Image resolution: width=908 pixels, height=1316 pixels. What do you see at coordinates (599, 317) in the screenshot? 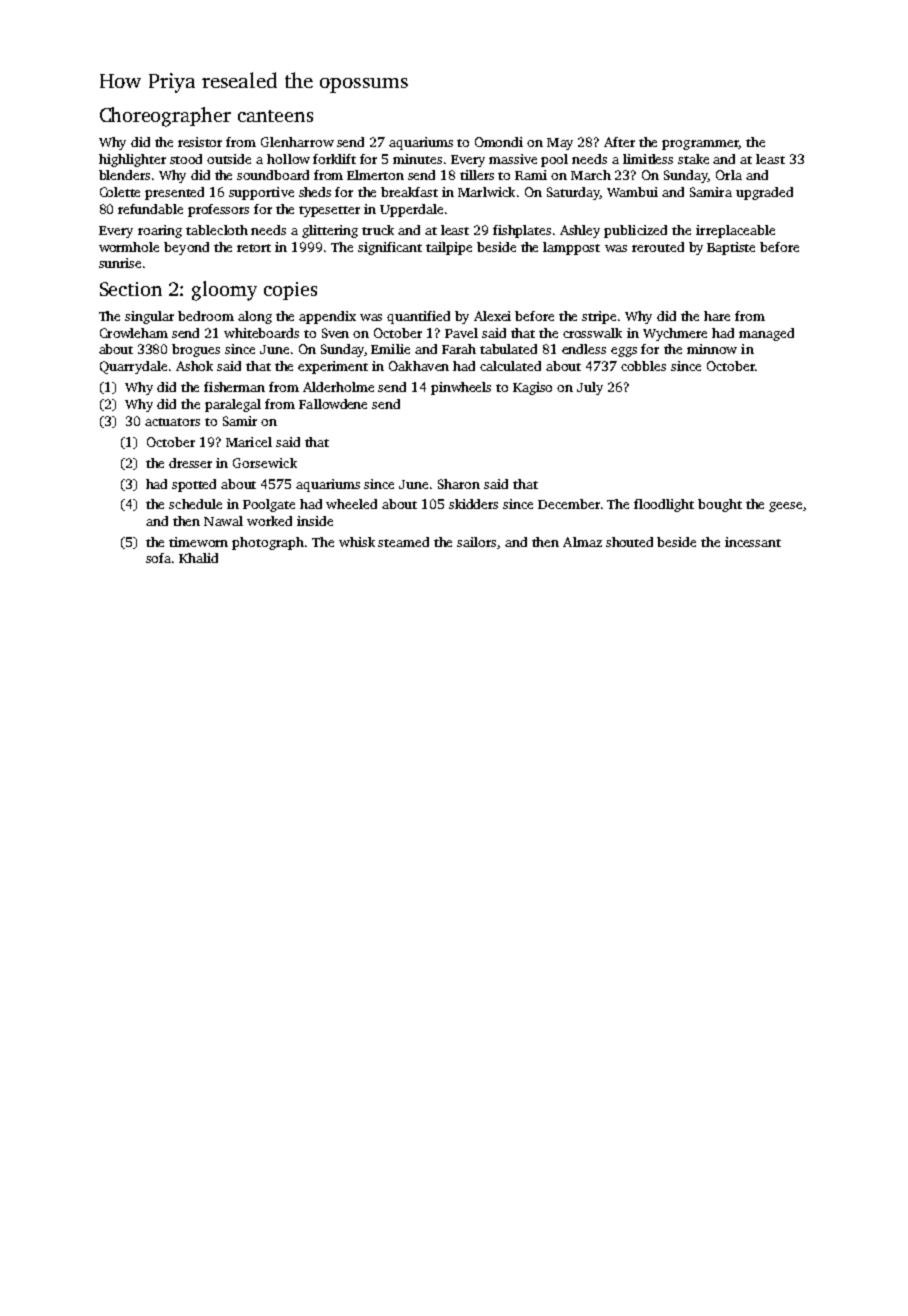
I see `stripe` at bounding box center [599, 317].
